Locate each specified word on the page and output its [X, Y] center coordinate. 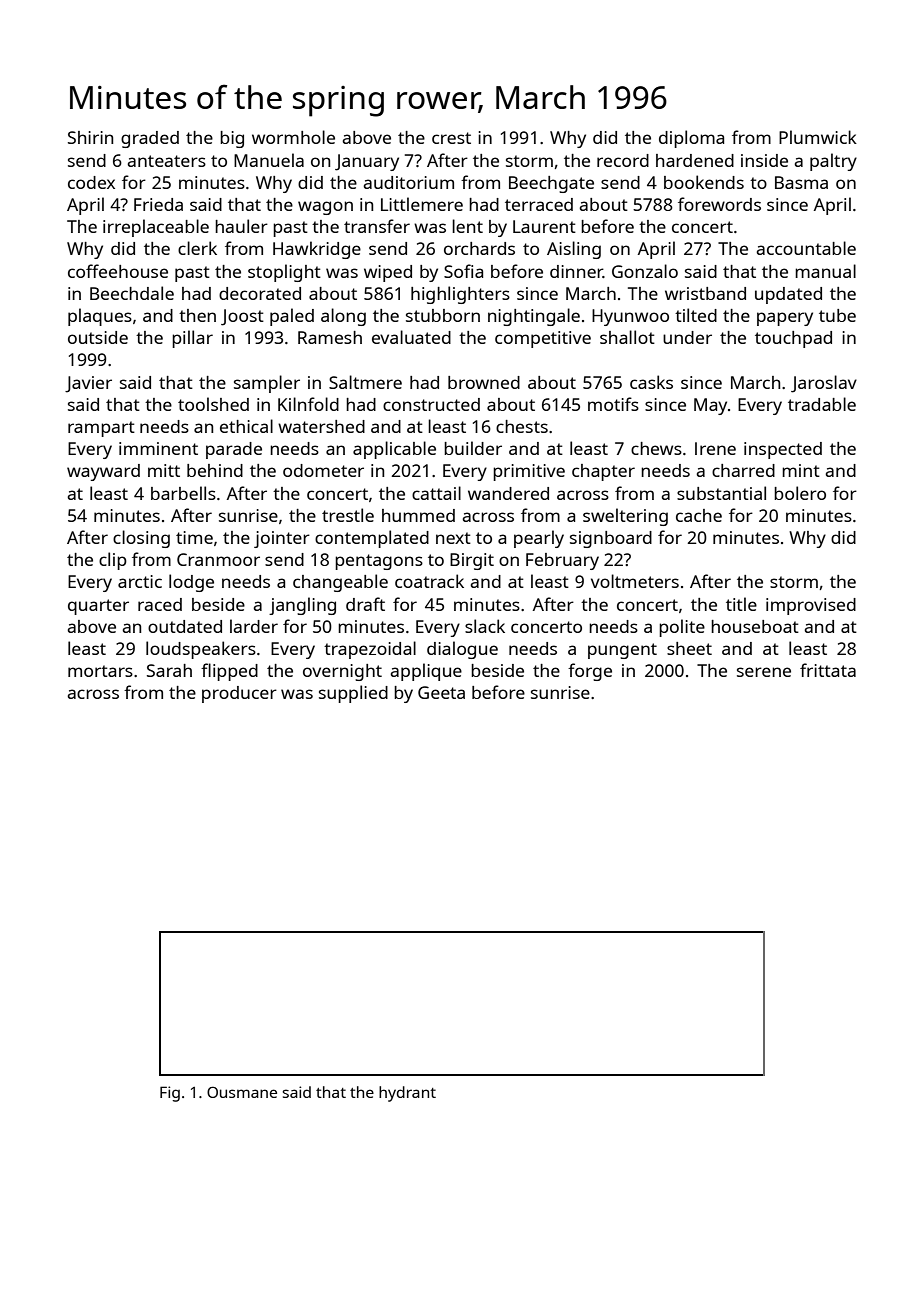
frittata [828, 670]
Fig [170, 1094]
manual [825, 271]
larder [254, 626]
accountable [806, 248]
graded [150, 139]
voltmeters [635, 581]
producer [239, 694]
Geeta [441, 692]
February [562, 561]
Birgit [472, 561]
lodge [191, 583]
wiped [388, 273]
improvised [811, 606]
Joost [242, 317]
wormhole [293, 137]
